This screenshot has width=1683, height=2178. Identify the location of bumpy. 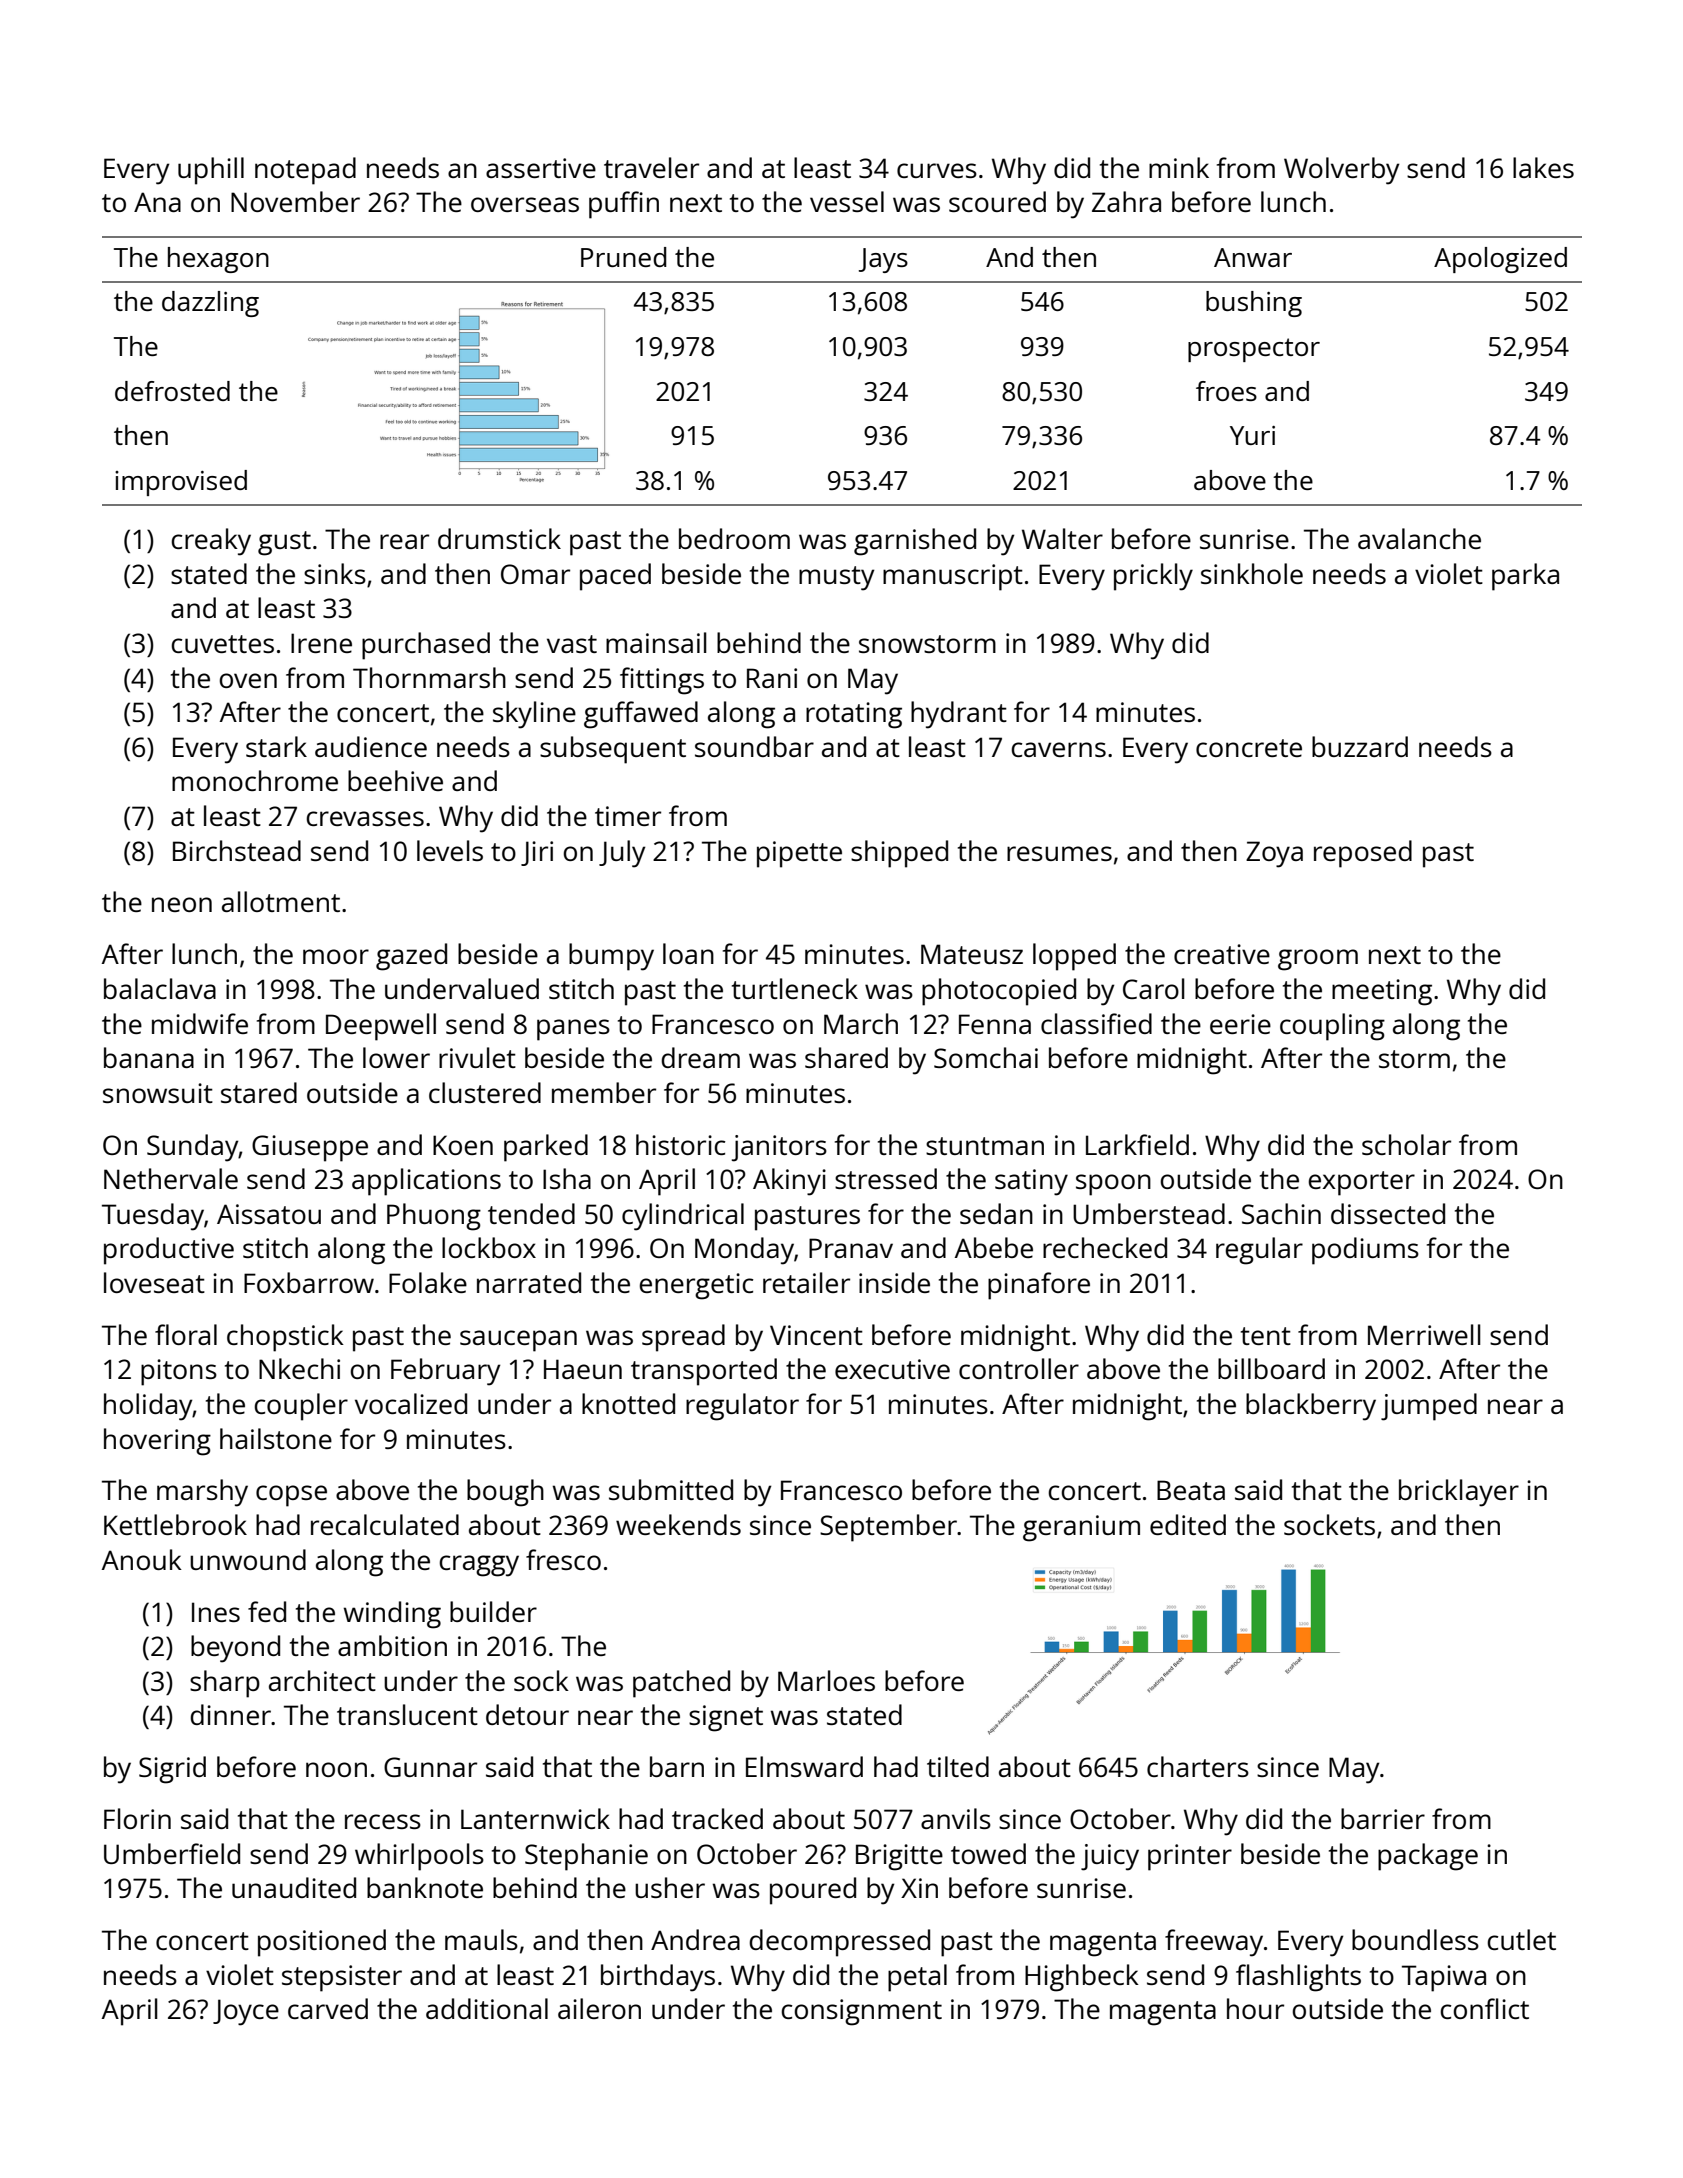
(611, 957).
